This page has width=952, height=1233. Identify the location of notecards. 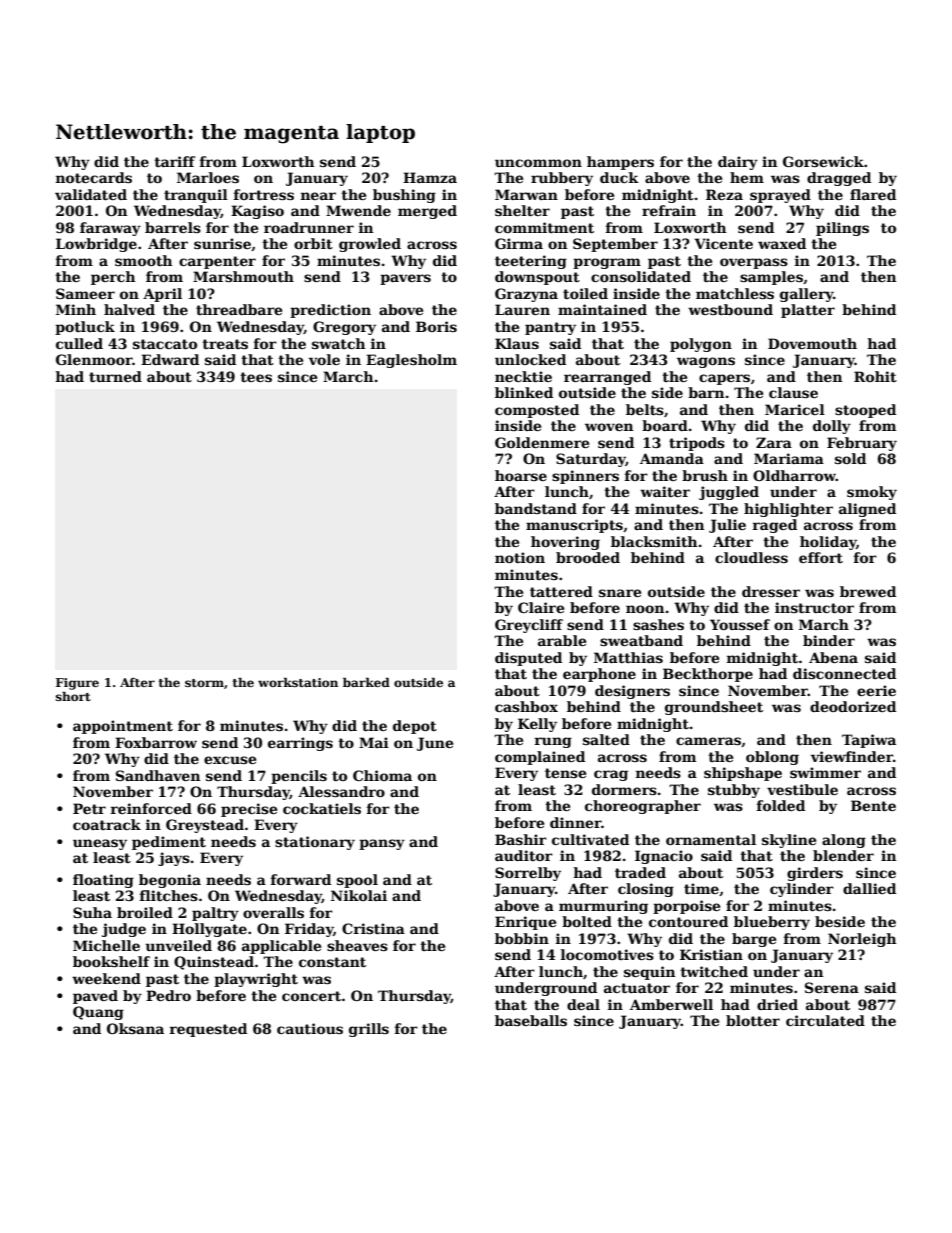
(94, 177).
